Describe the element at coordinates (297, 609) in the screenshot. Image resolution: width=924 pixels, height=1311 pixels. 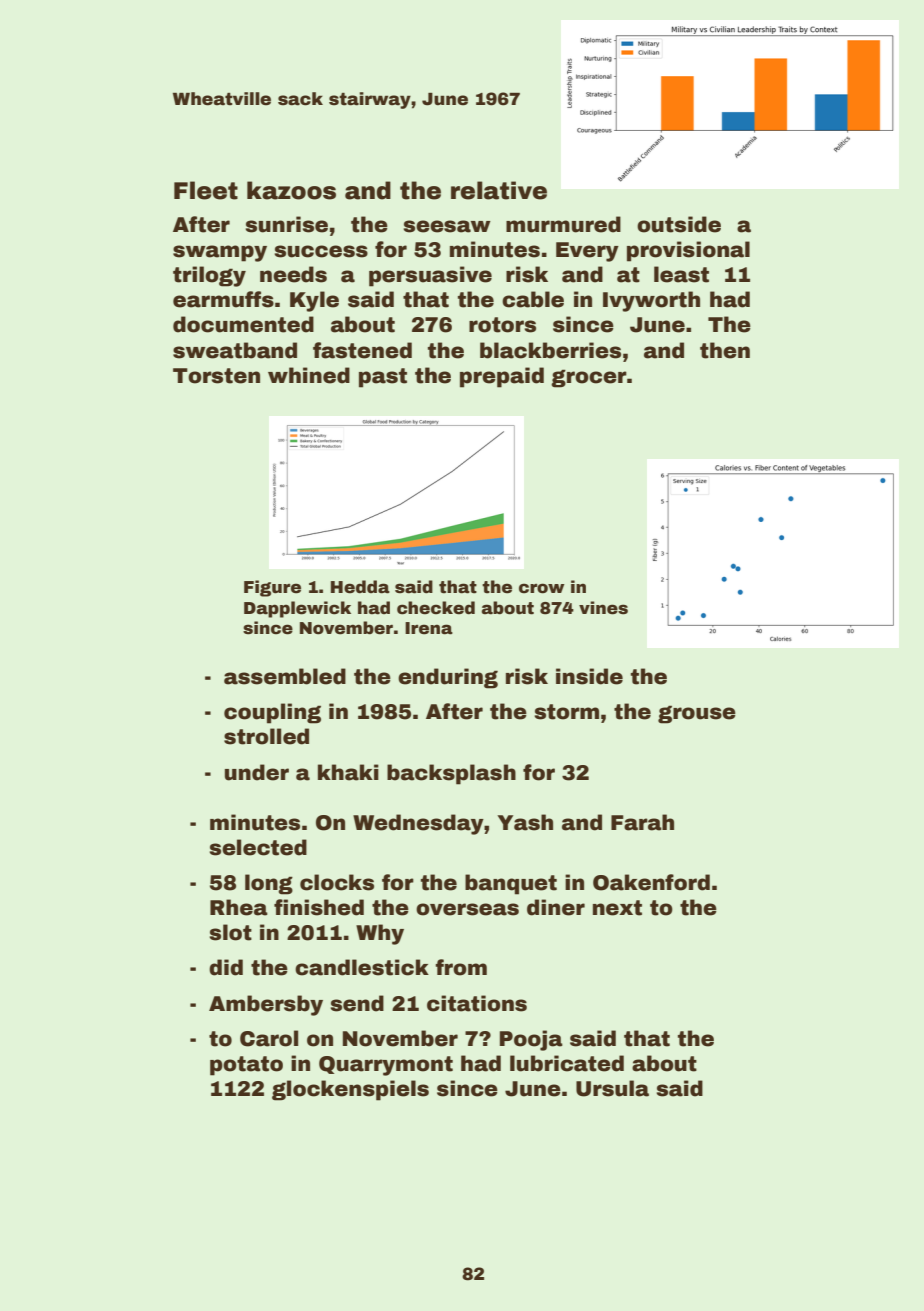
I see `Dapplewick` at that location.
